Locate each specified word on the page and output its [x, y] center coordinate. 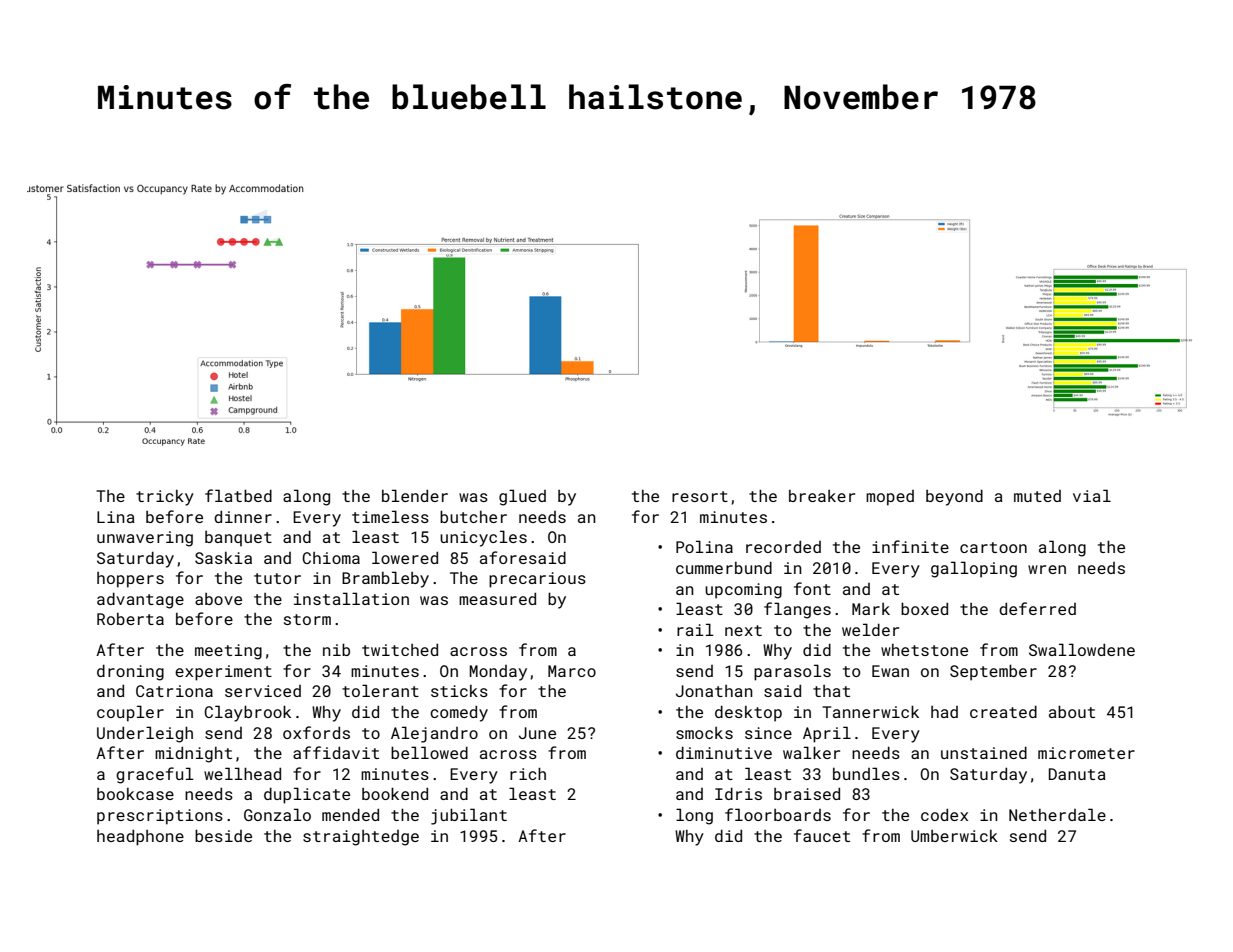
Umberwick [954, 836]
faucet [822, 835]
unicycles [483, 538]
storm [307, 619]
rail [695, 629]
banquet [238, 538]
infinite [910, 546]
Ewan [890, 671]
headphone [140, 838]
